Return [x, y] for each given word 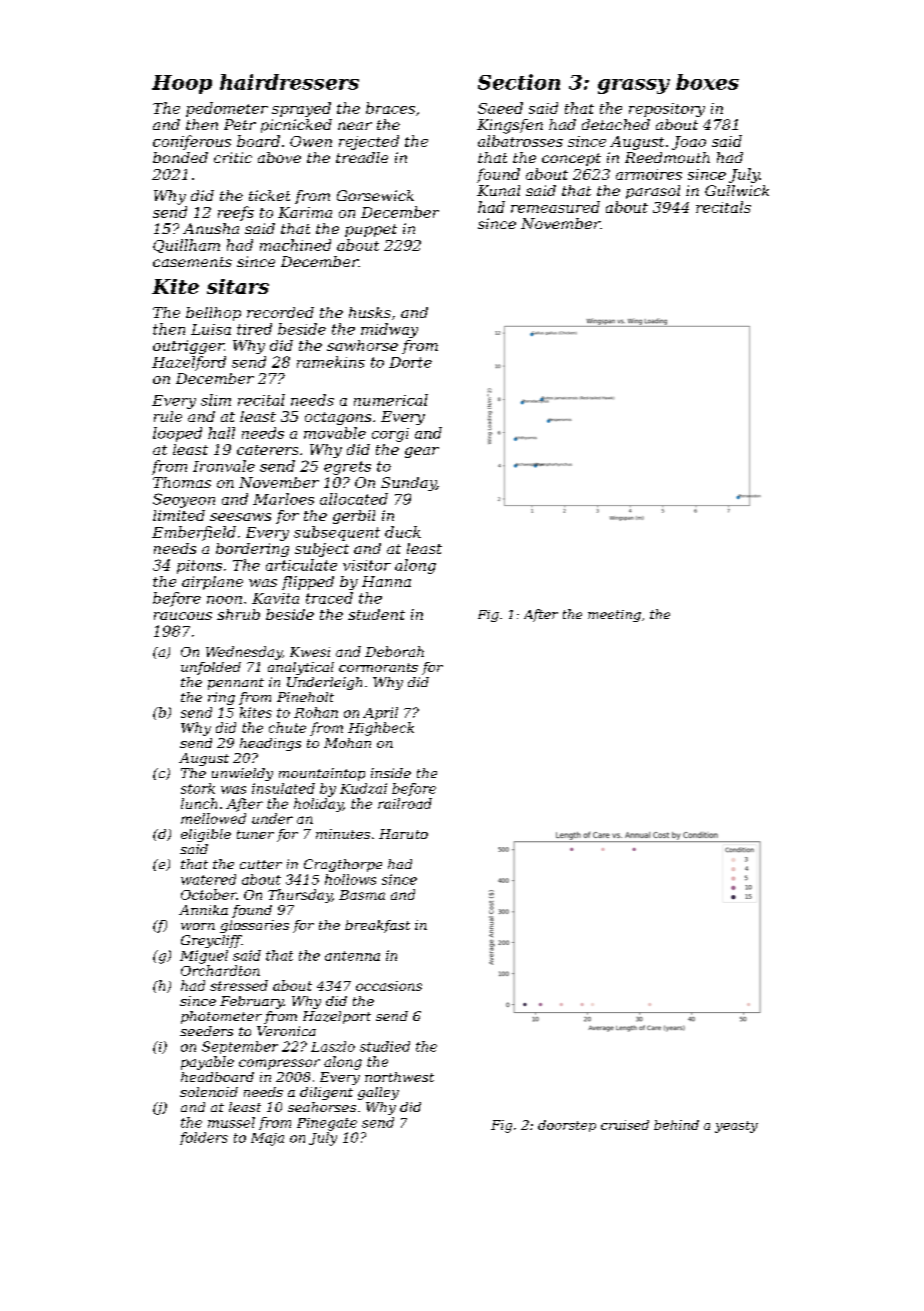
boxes [707, 82]
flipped [308, 583]
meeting [614, 616]
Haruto [403, 834]
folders [204, 1138]
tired [254, 329]
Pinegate [327, 1124]
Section [519, 82]
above [279, 157]
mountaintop [322, 774]
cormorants [378, 667]
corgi [390, 435]
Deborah [394, 651]
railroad [405, 803]
